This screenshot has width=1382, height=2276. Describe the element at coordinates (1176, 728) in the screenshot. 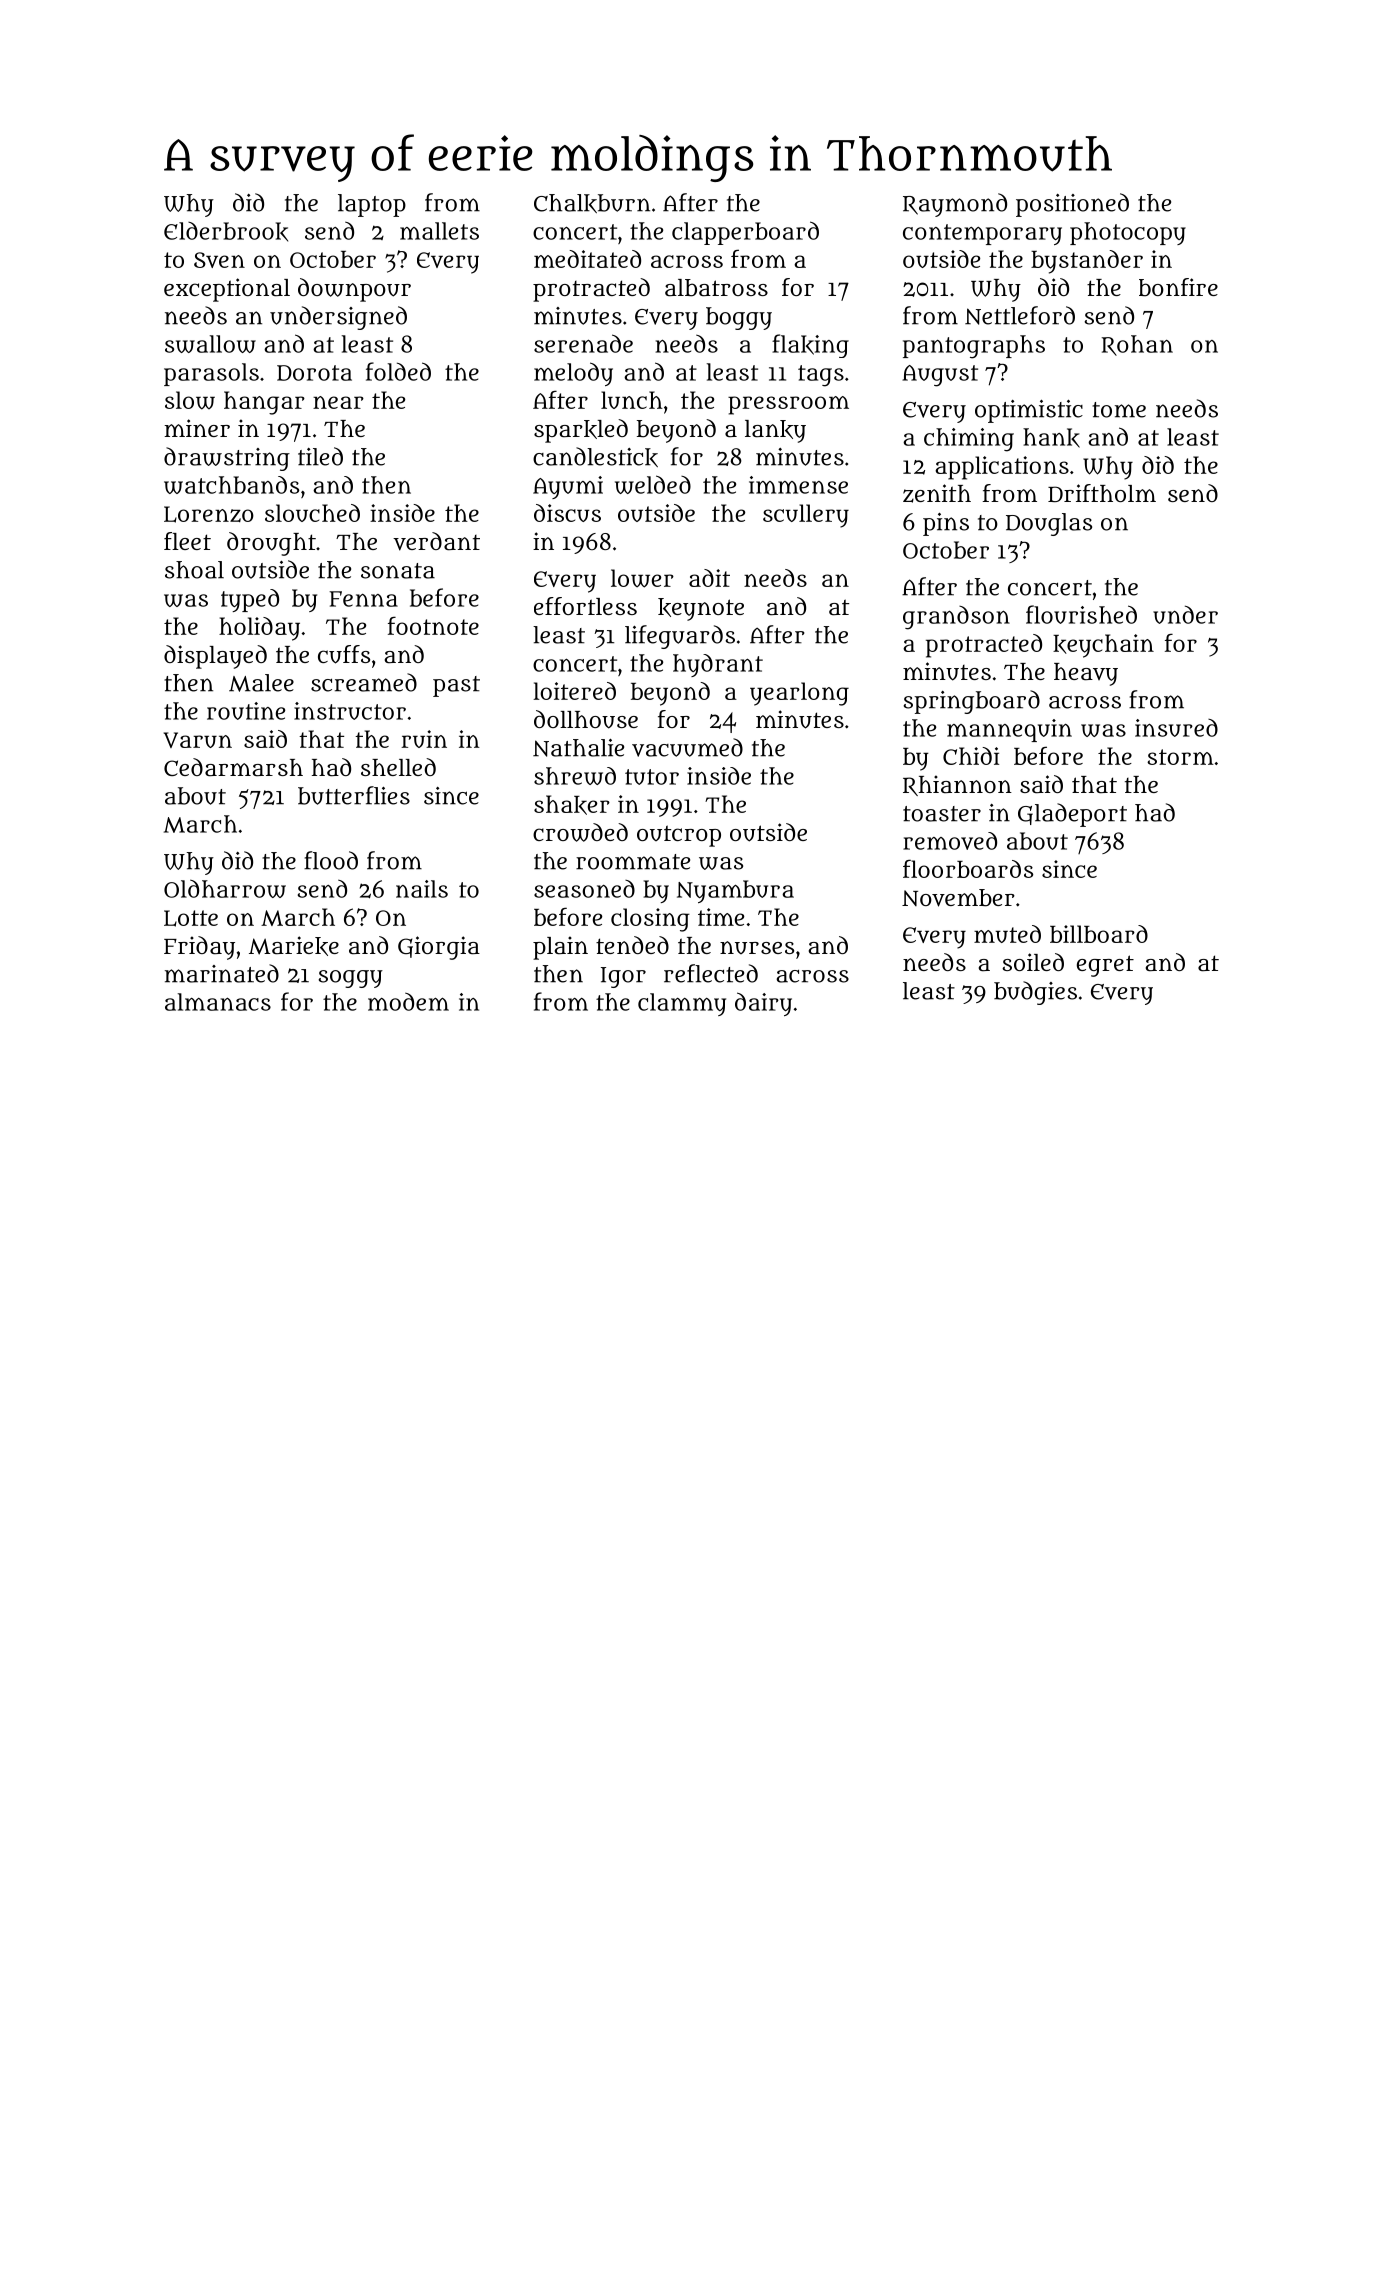

I see `insured` at that location.
